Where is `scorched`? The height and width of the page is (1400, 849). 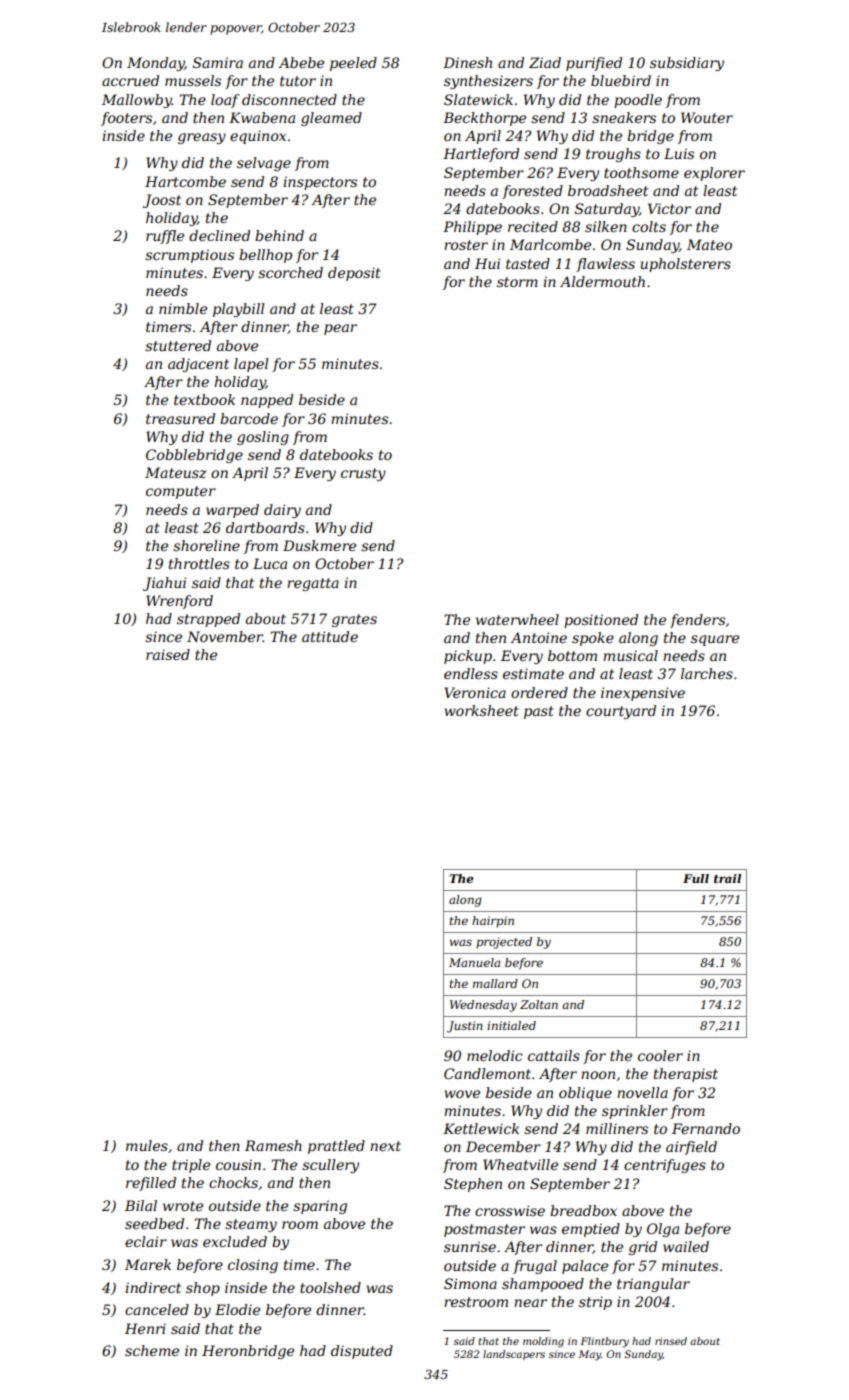
scorched is located at coordinates (290, 272).
